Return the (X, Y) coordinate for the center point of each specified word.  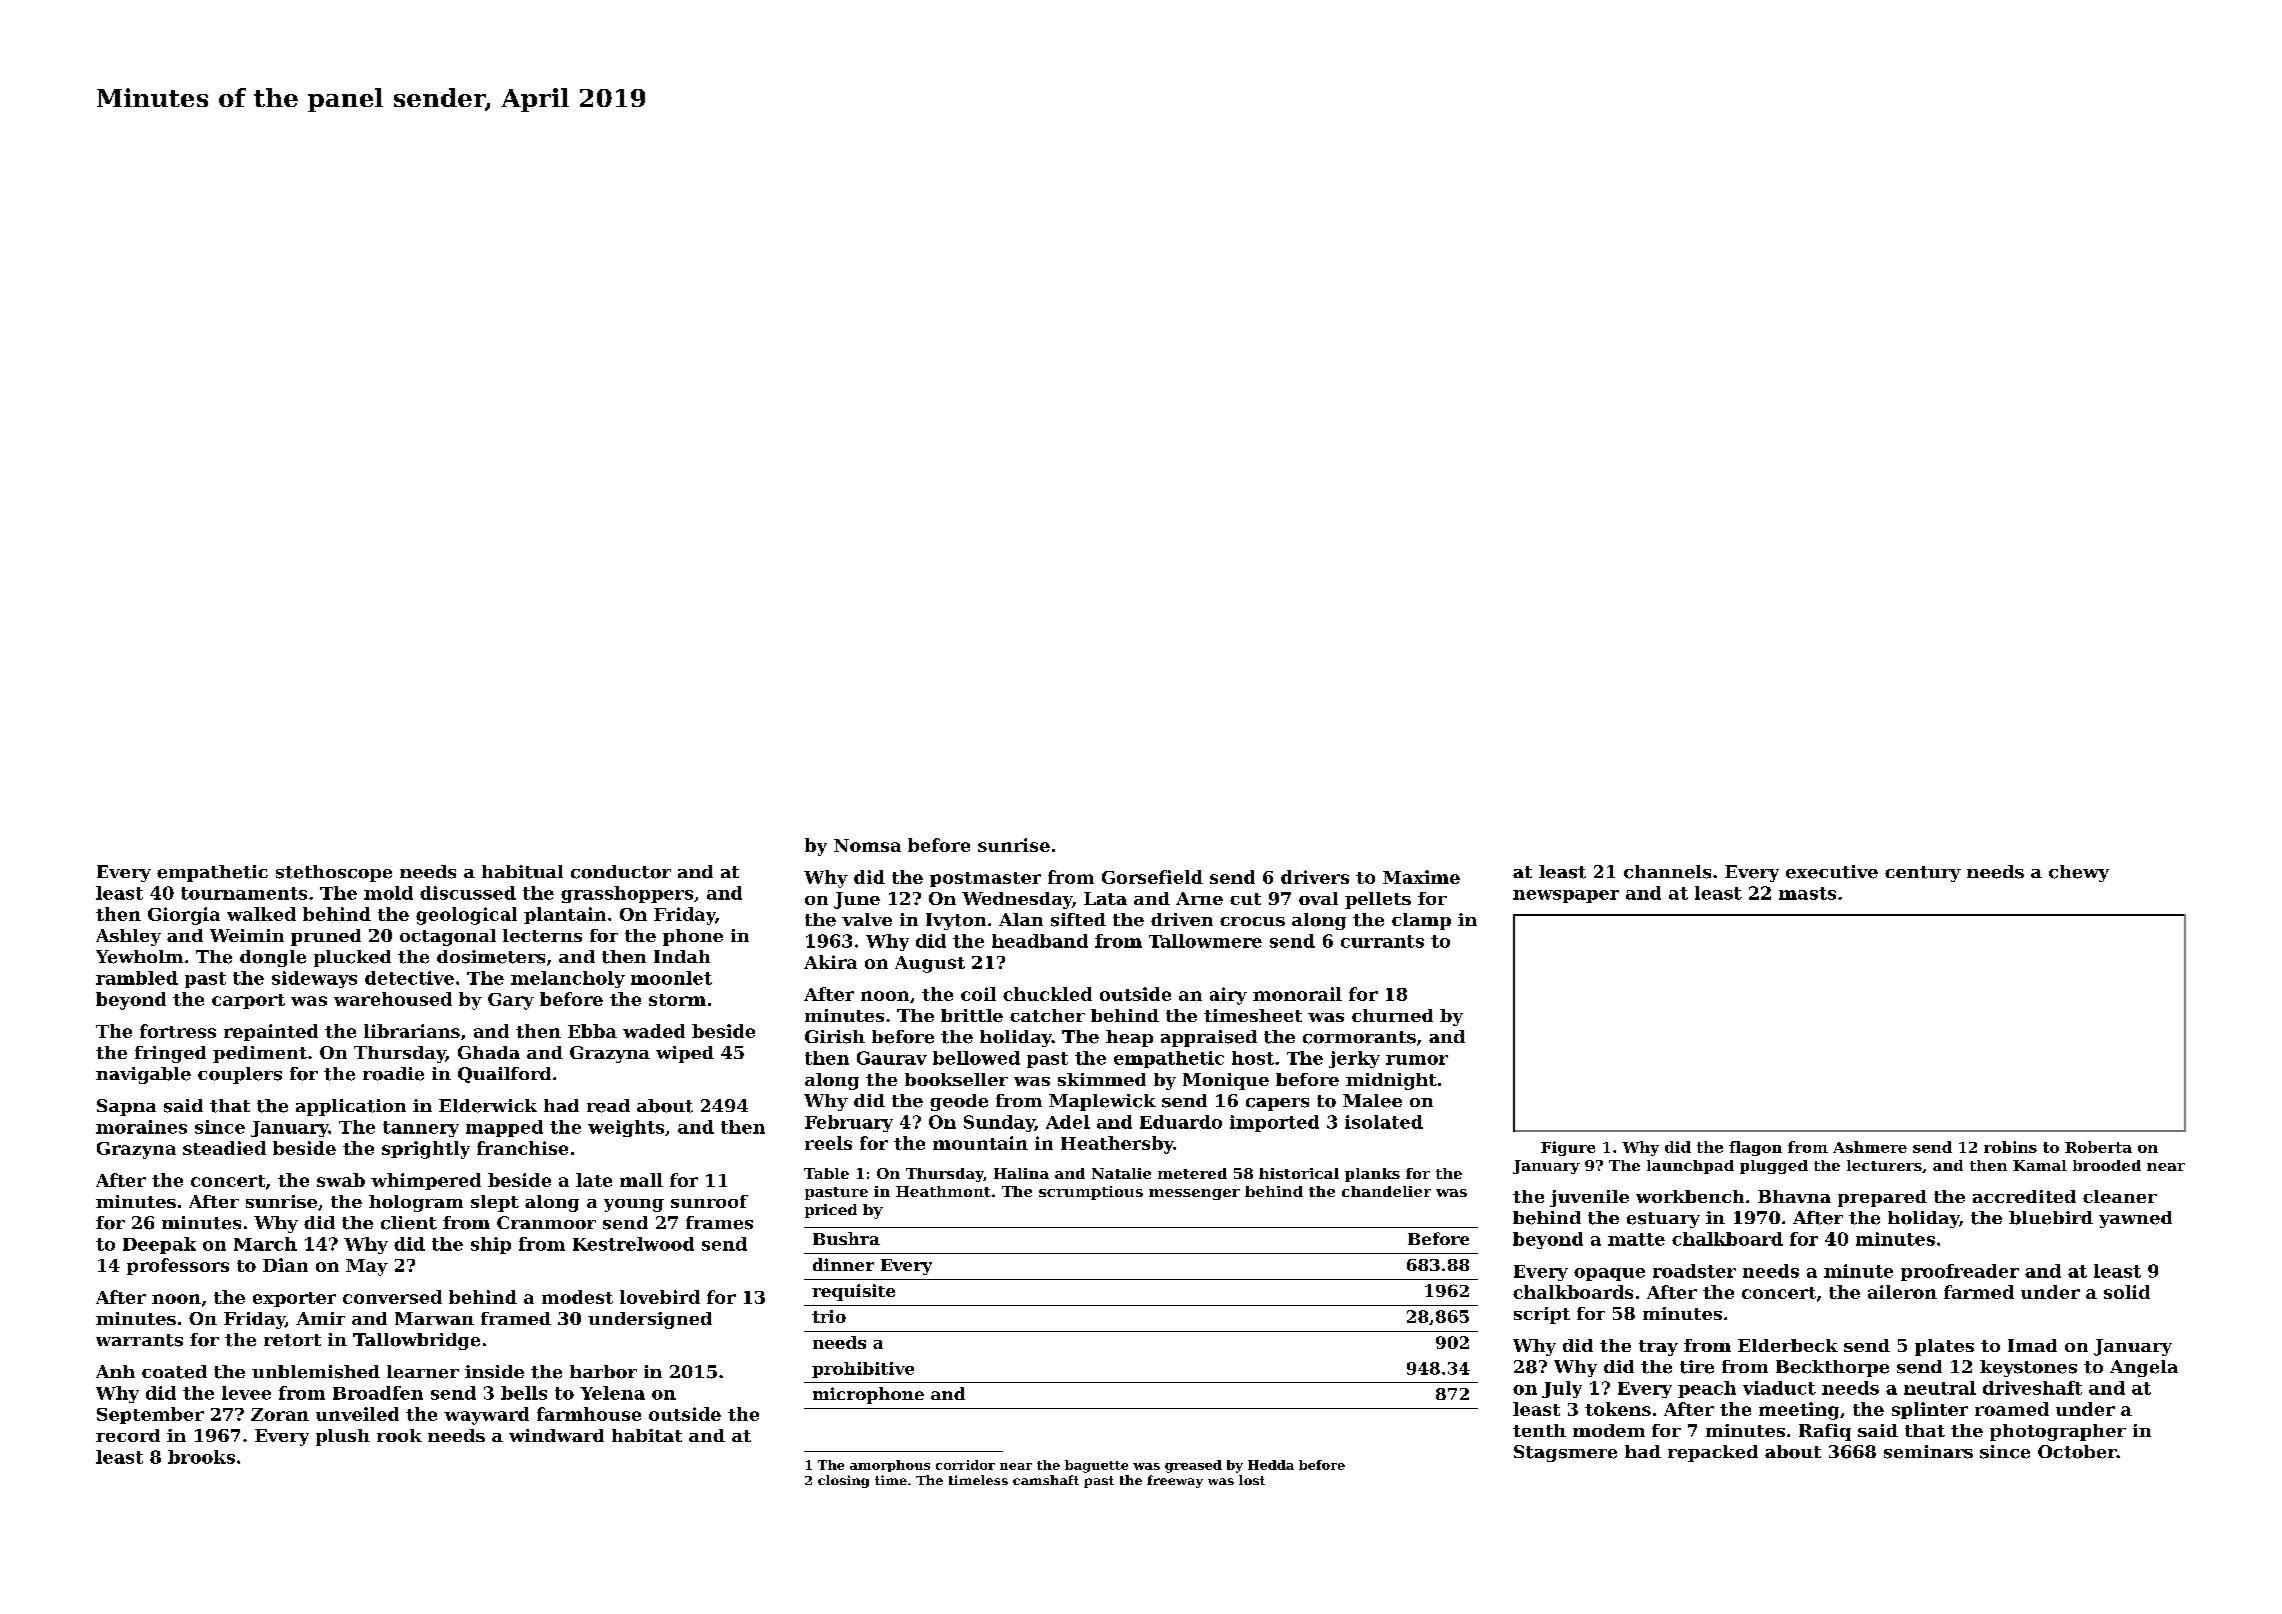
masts (1807, 893)
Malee (1372, 1101)
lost (1252, 1480)
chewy (2079, 873)
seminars (1928, 1452)
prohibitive (863, 1370)
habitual (522, 872)
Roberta (2098, 1147)
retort (292, 1340)
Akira (830, 962)
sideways (314, 979)
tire (1697, 1367)
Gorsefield (1152, 877)
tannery (421, 1129)
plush (343, 1437)
